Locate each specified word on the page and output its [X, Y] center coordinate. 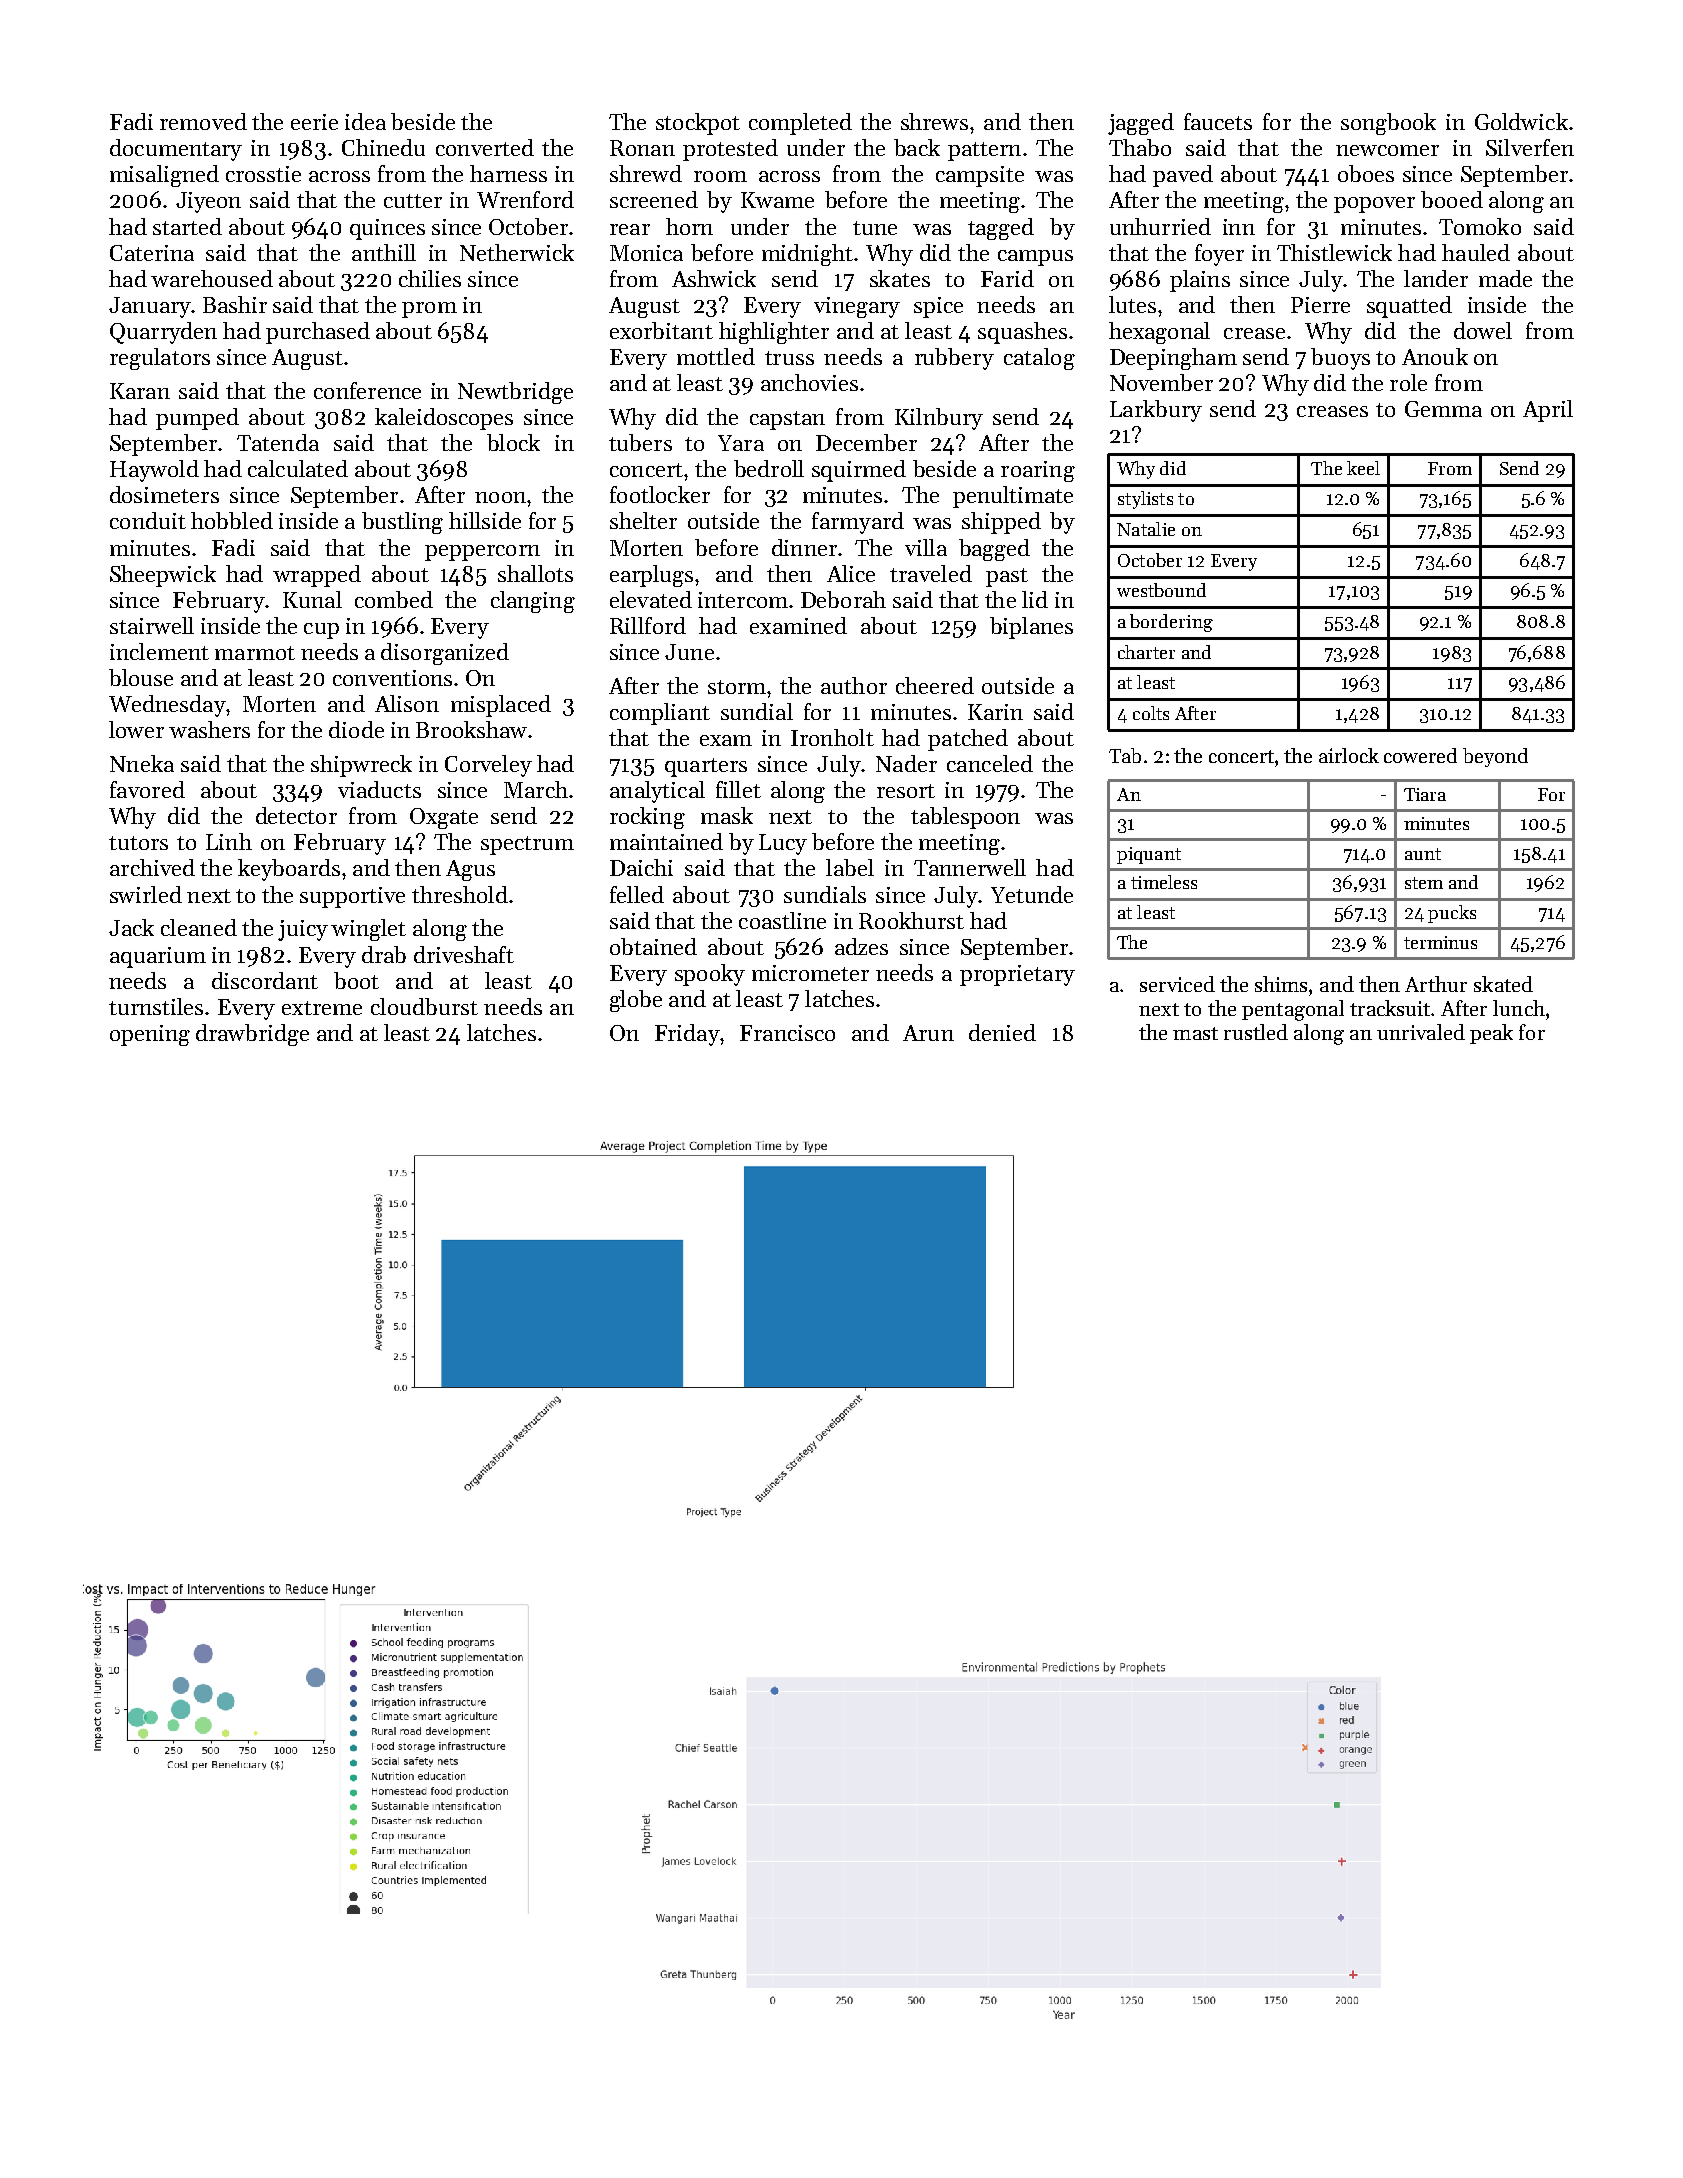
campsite [980, 176]
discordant [265, 980]
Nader [906, 763]
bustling [402, 523]
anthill [384, 252]
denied [1002, 1032]
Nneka [142, 763]
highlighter [774, 333]
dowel [1483, 330]
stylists [1145, 500]
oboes [1366, 173]
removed [203, 121]
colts [1151, 713]
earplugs [651, 576]
